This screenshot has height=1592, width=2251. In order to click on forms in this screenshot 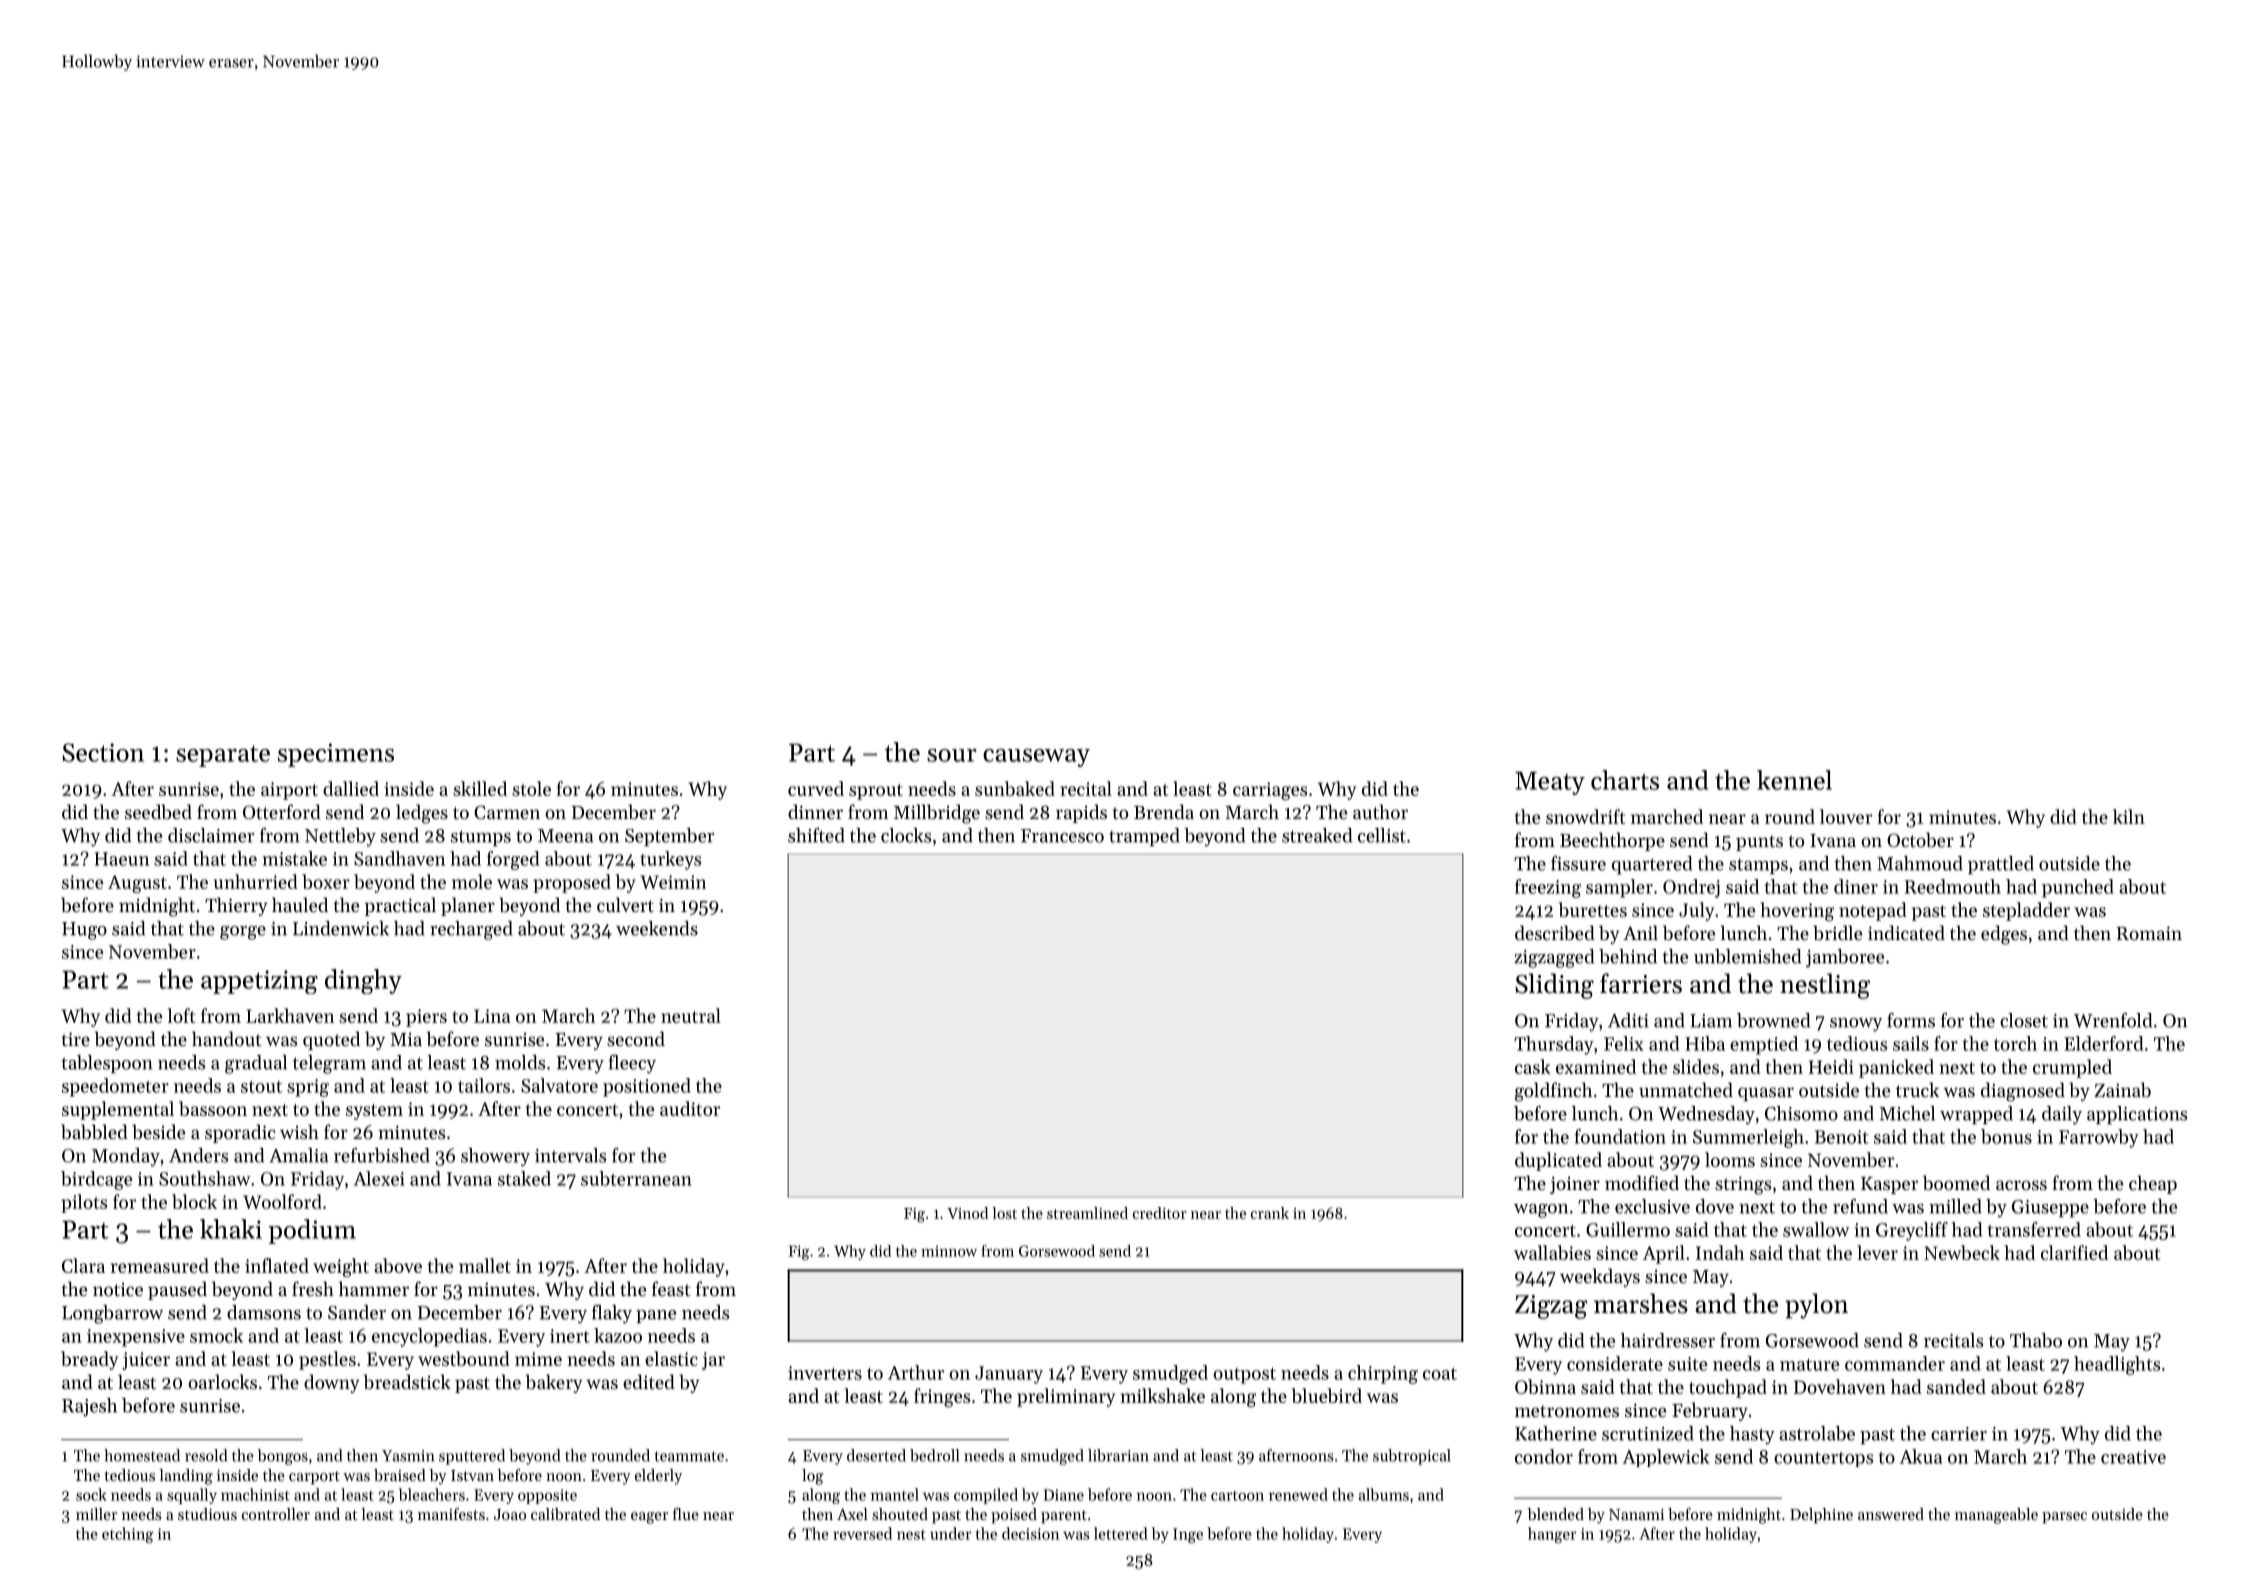, I will do `click(1911, 1020)`.
